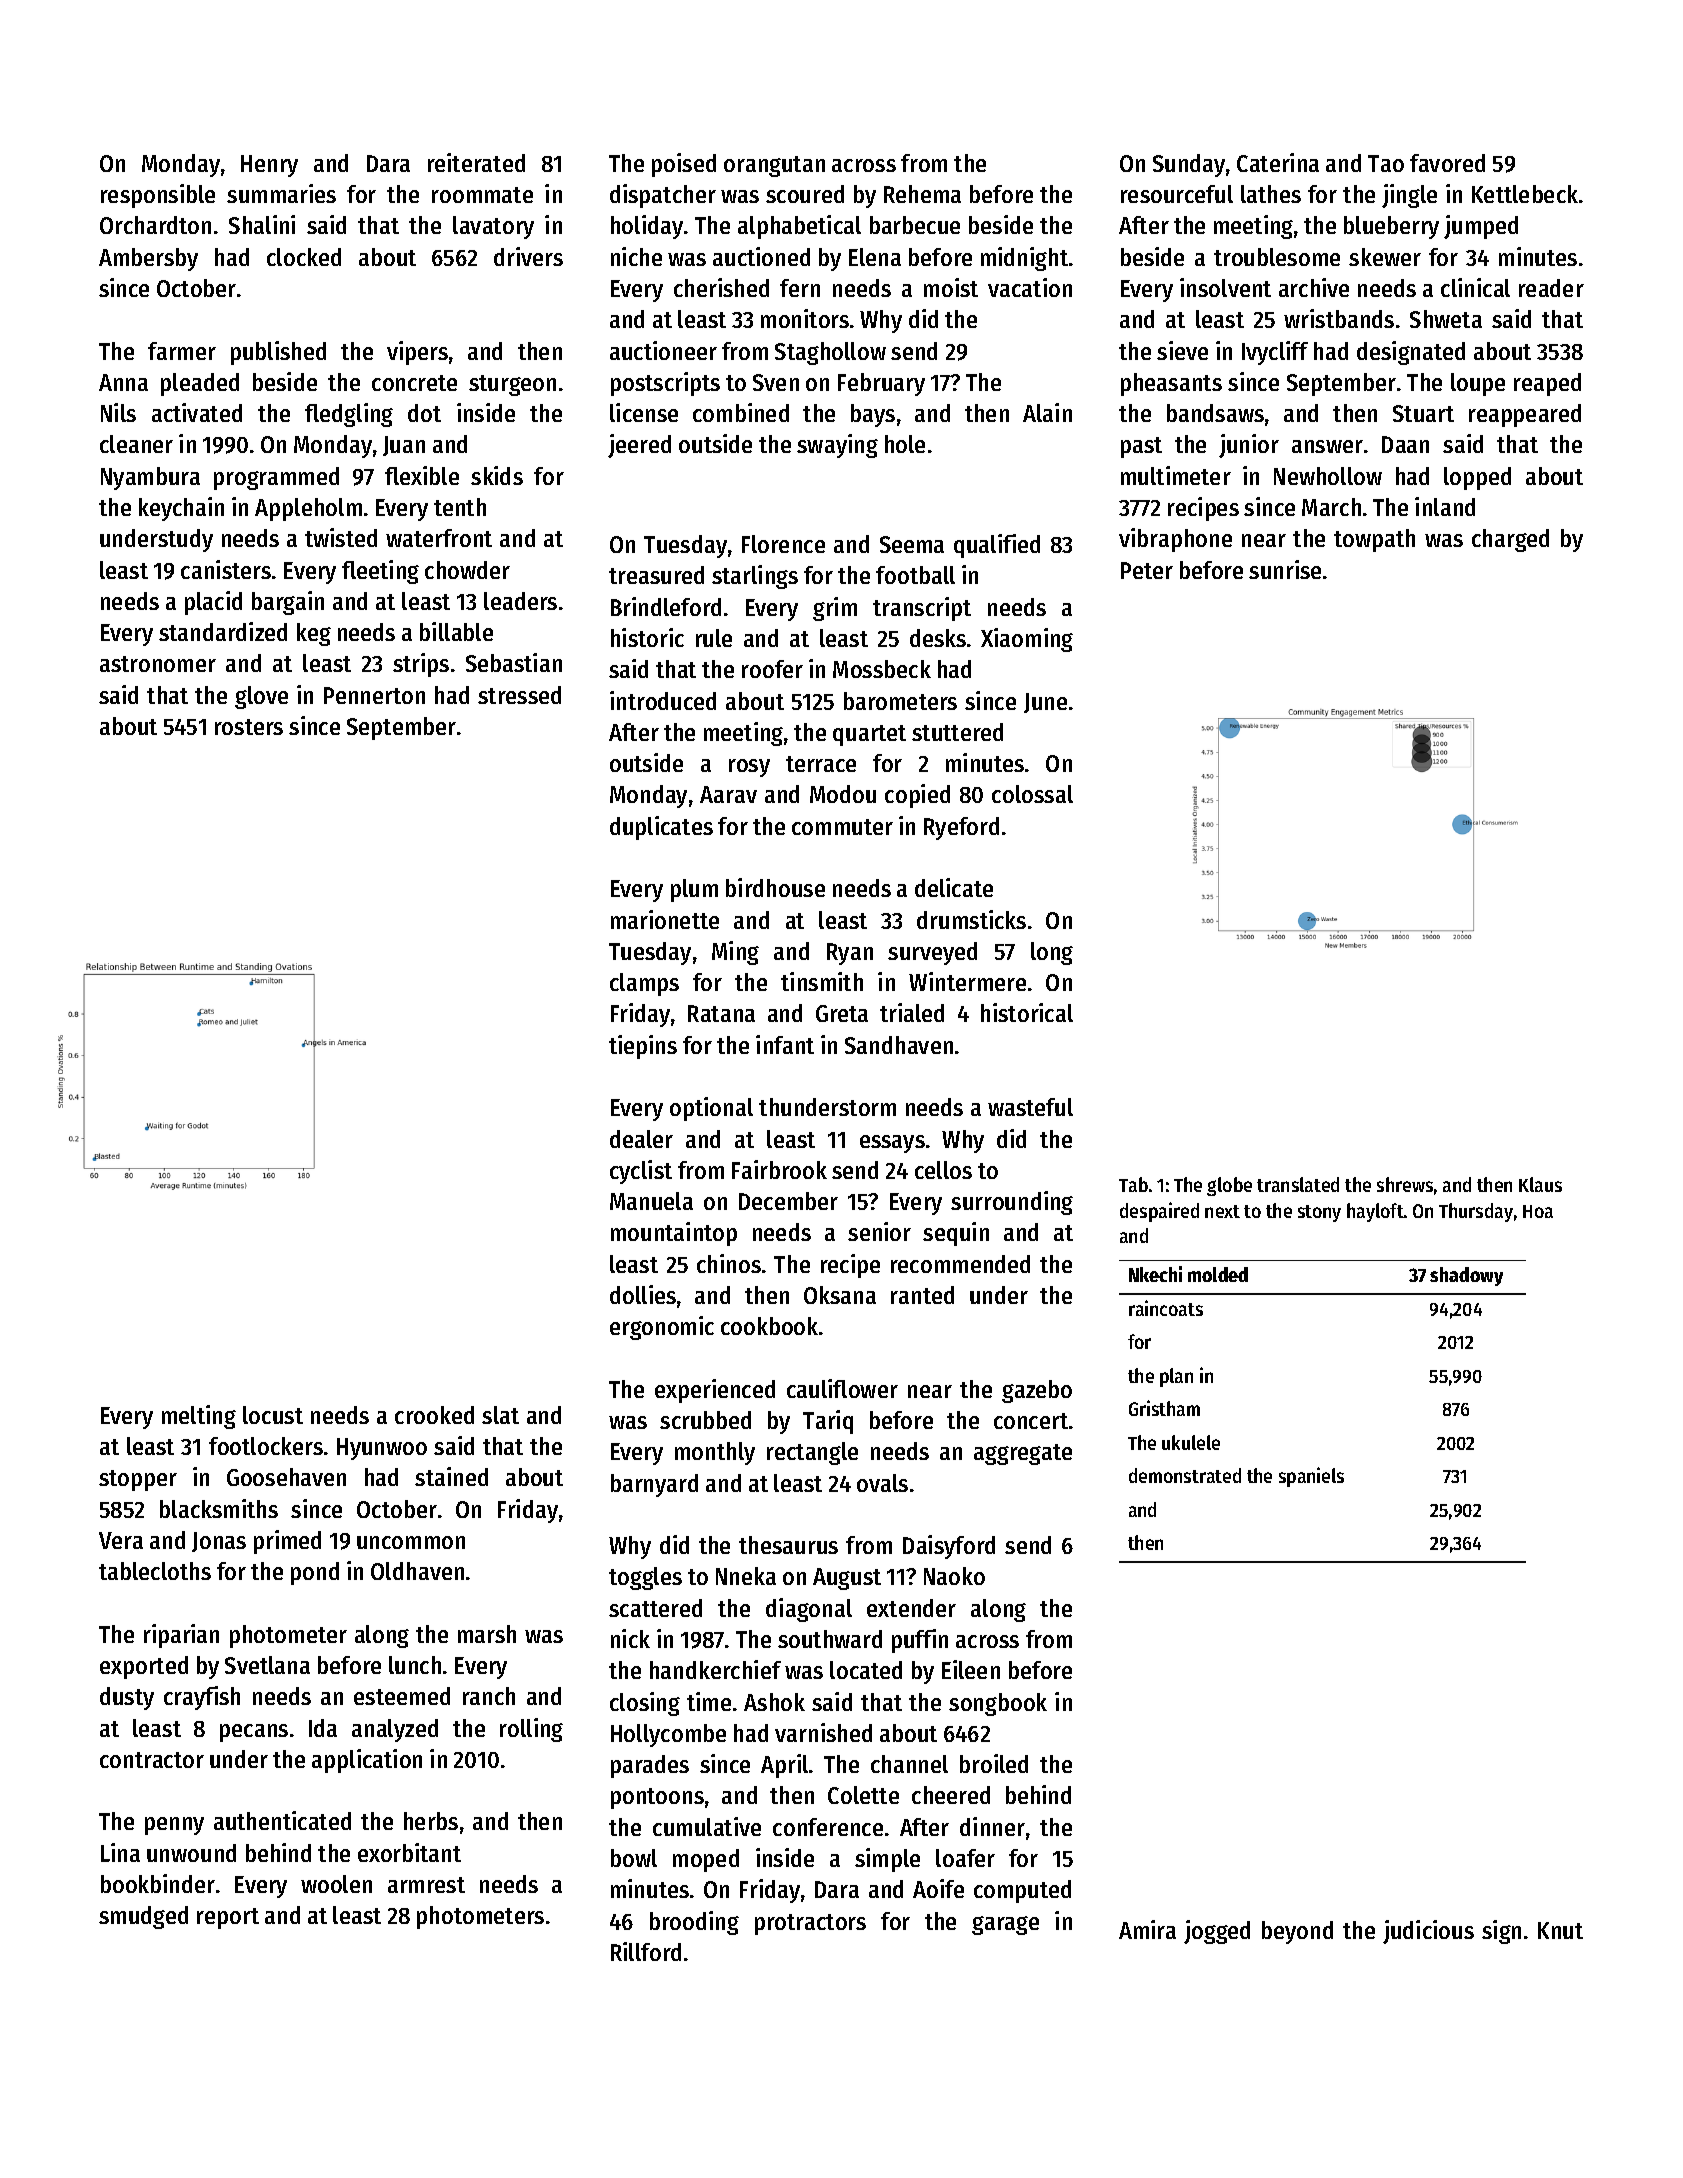 The width and height of the screenshot is (1683, 2178). What do you see at coordinates (998, 1704) in the screenshot?
I see `songbook` at bounding box center [998, 1704].
